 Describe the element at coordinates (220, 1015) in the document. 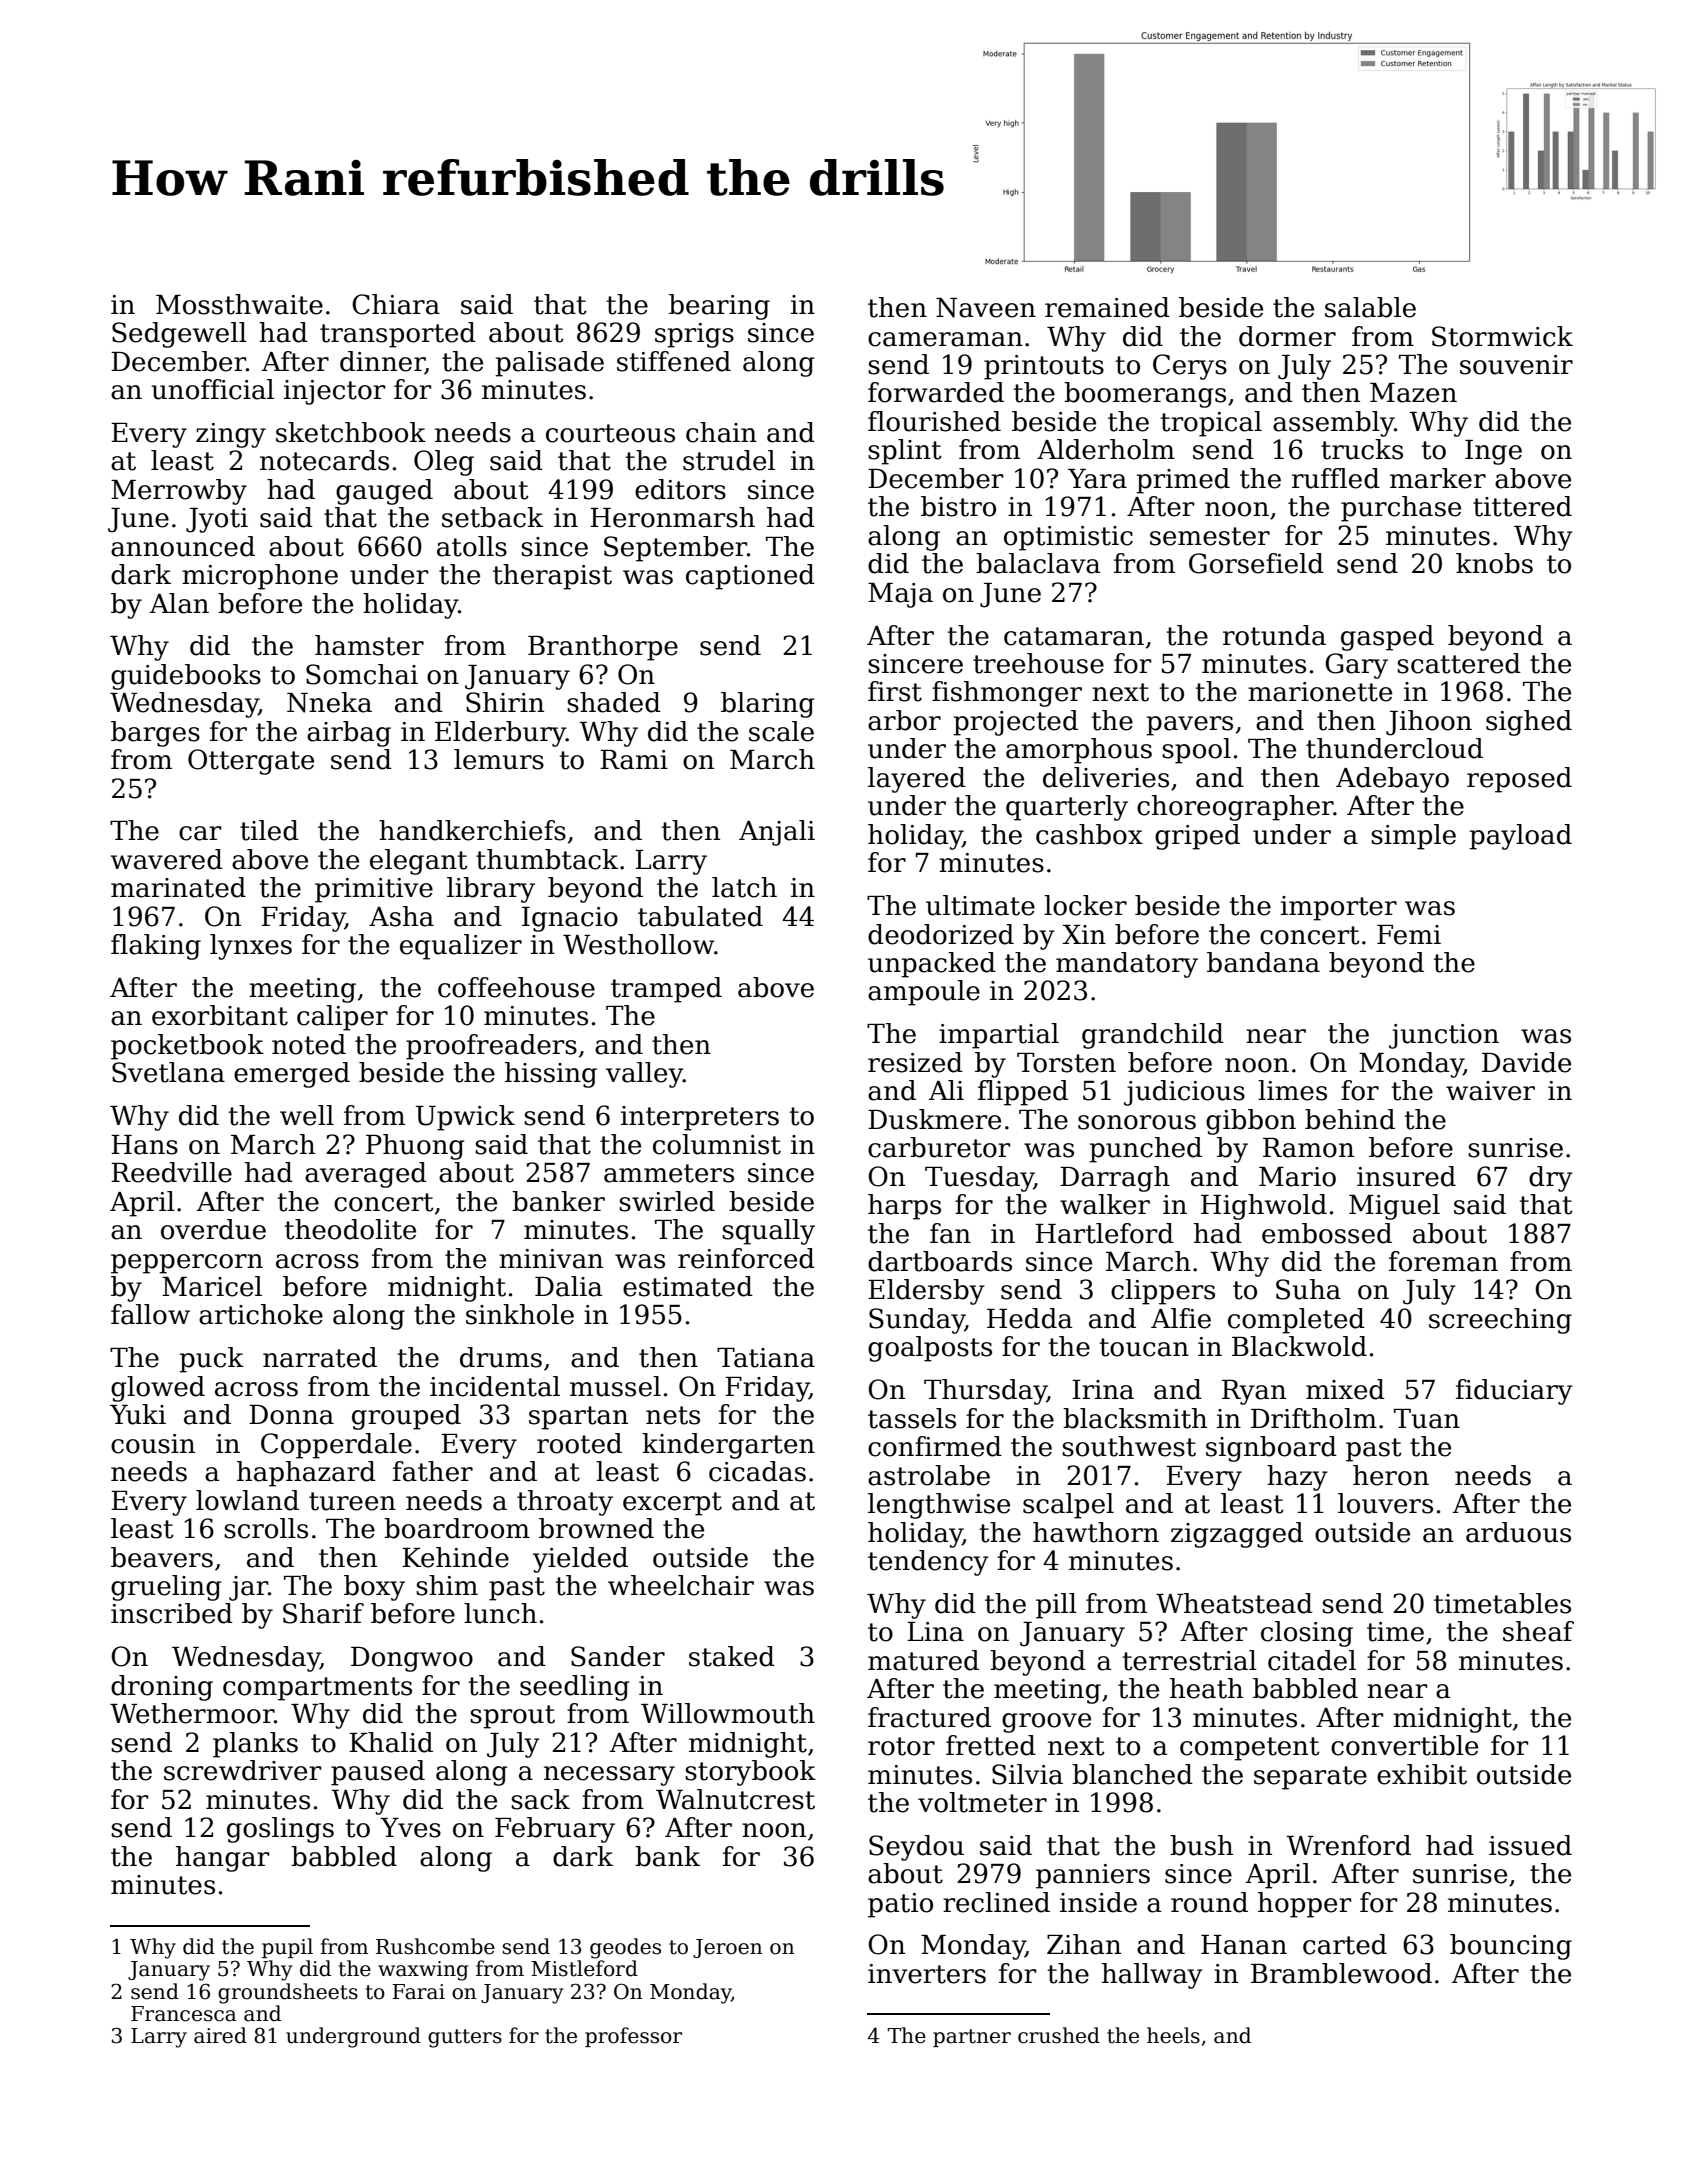

I see `exorbitant` at that location.
